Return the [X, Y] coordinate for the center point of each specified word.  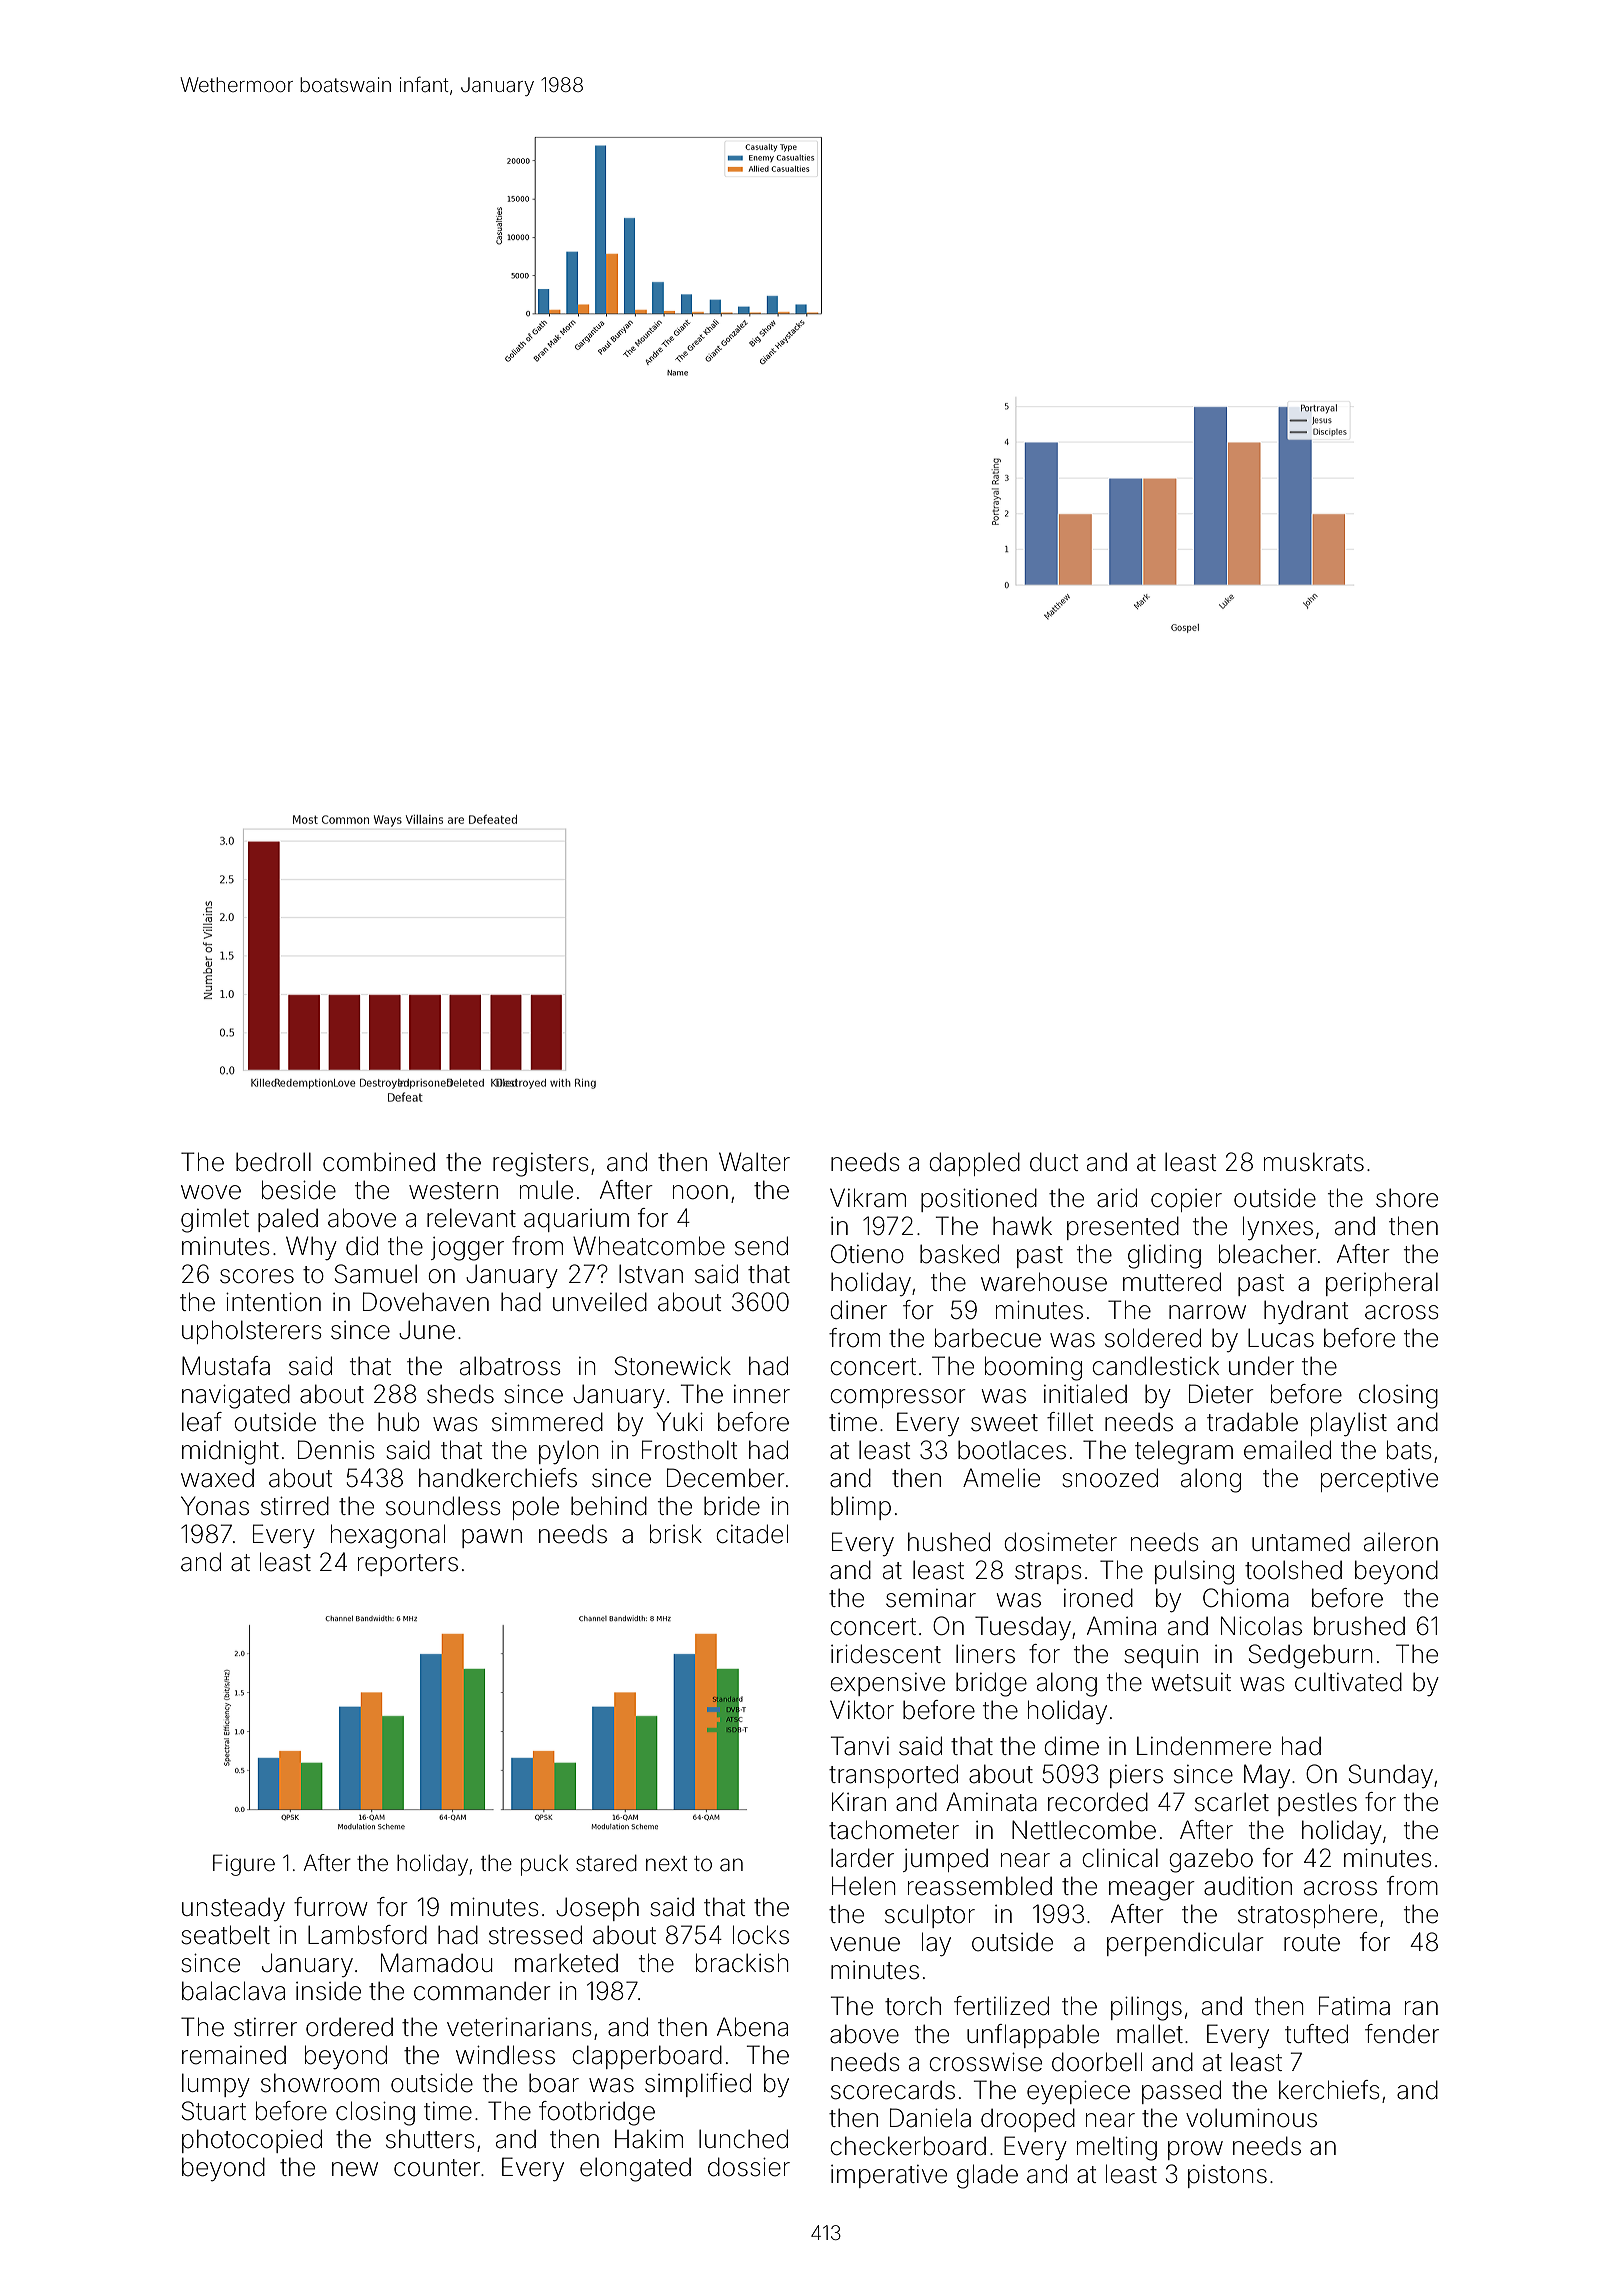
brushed [1359, 1626]
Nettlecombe [1084, 1830]
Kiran [859, 1802]
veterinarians [519, 2027]
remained [234, 2055]
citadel [752, 1534]
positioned [979, 1200]
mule [546, 1190]
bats [1409, 1450]
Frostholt [690, 1450]
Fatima [1354, 2006]
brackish [742, 1963]
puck [544, 1865]
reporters [408, 1565]
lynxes [1278, 1228]
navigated [236, 1396]
